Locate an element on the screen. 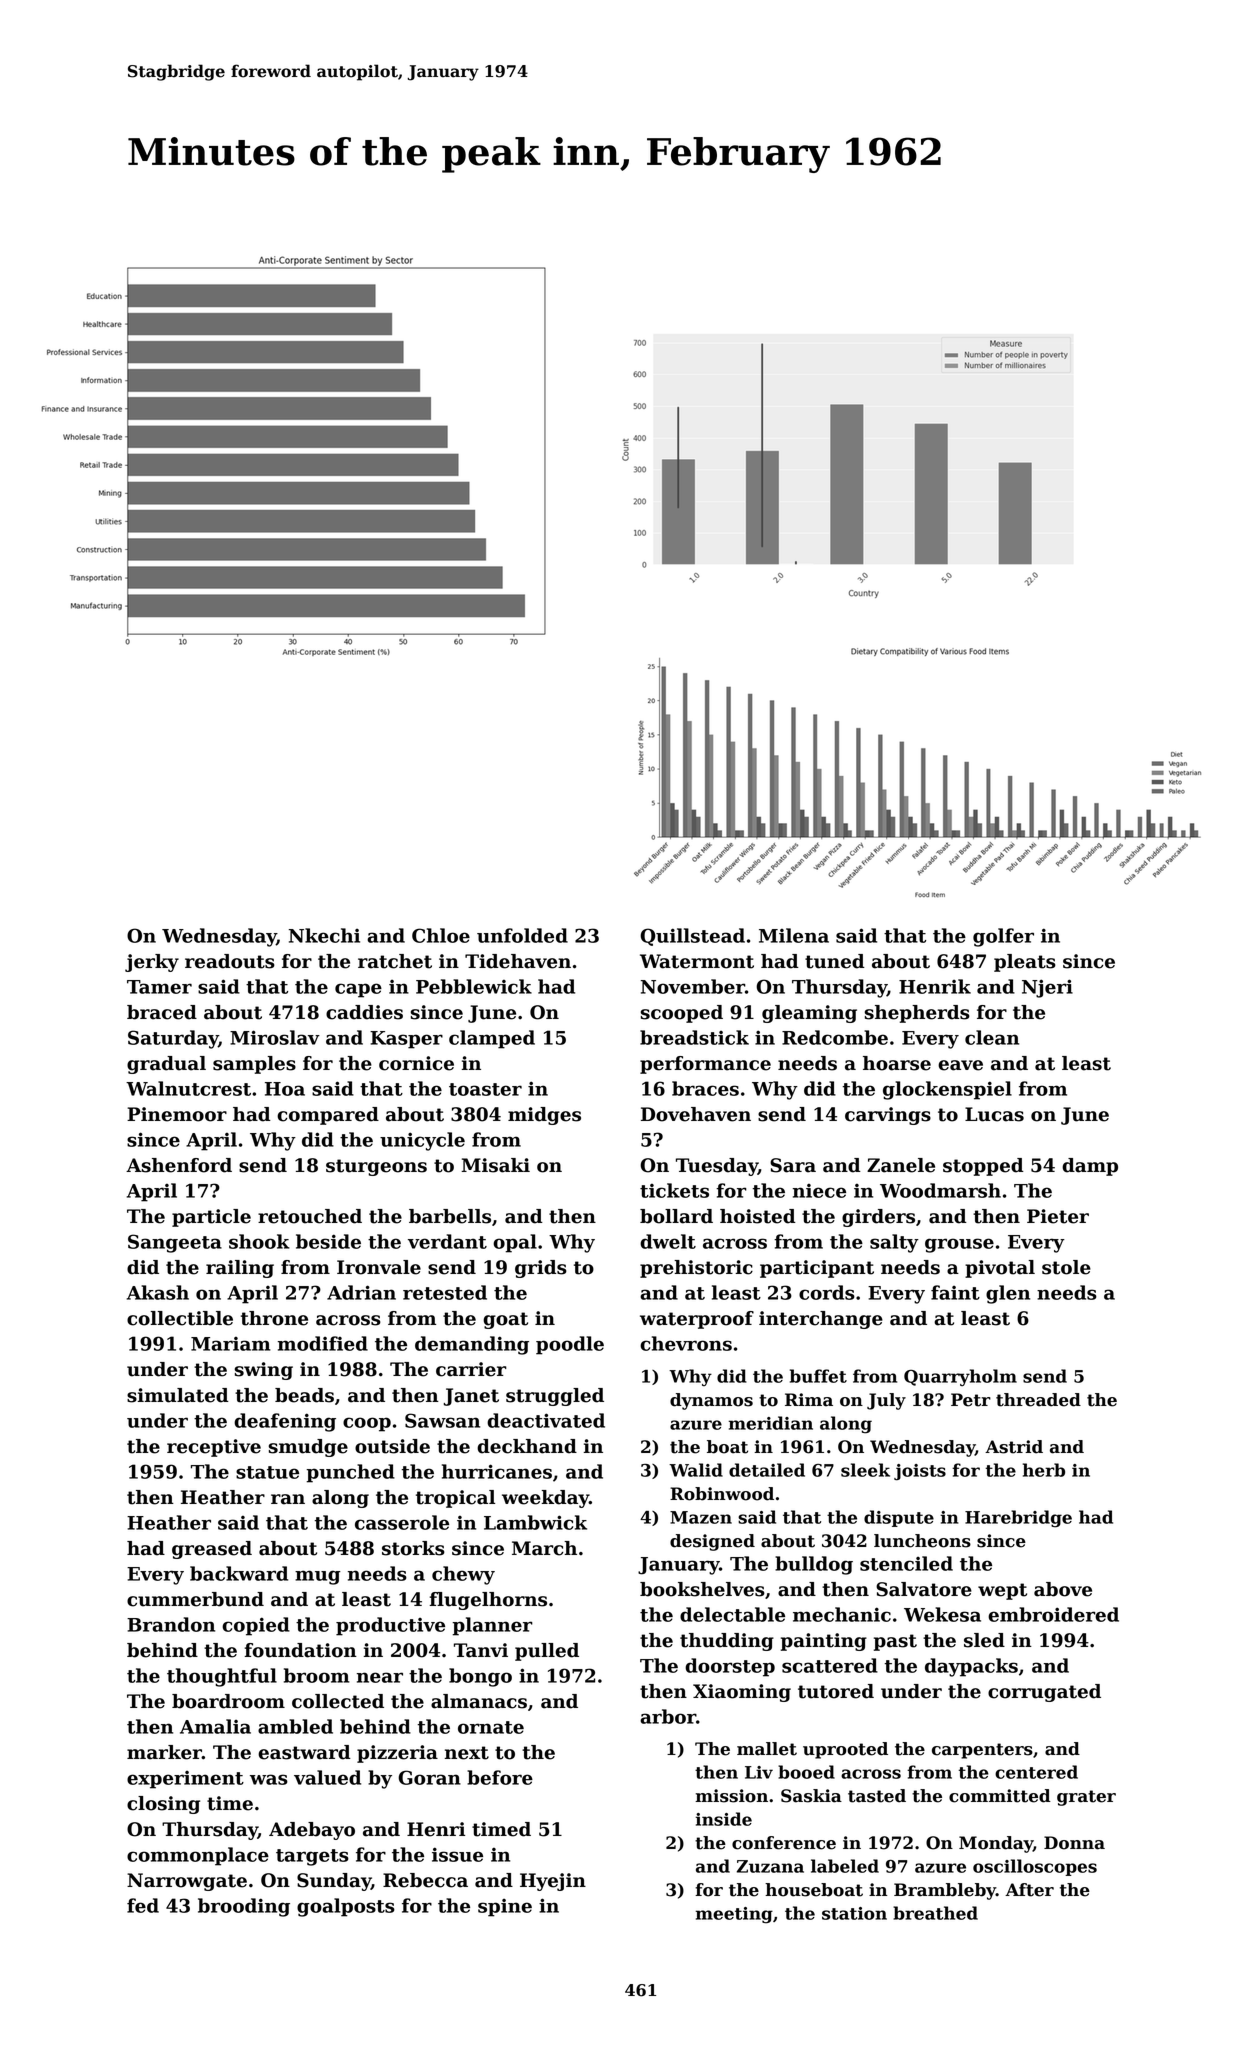 The image size is (1249, 2057). pulled is located at coordinates (547, 1652).
